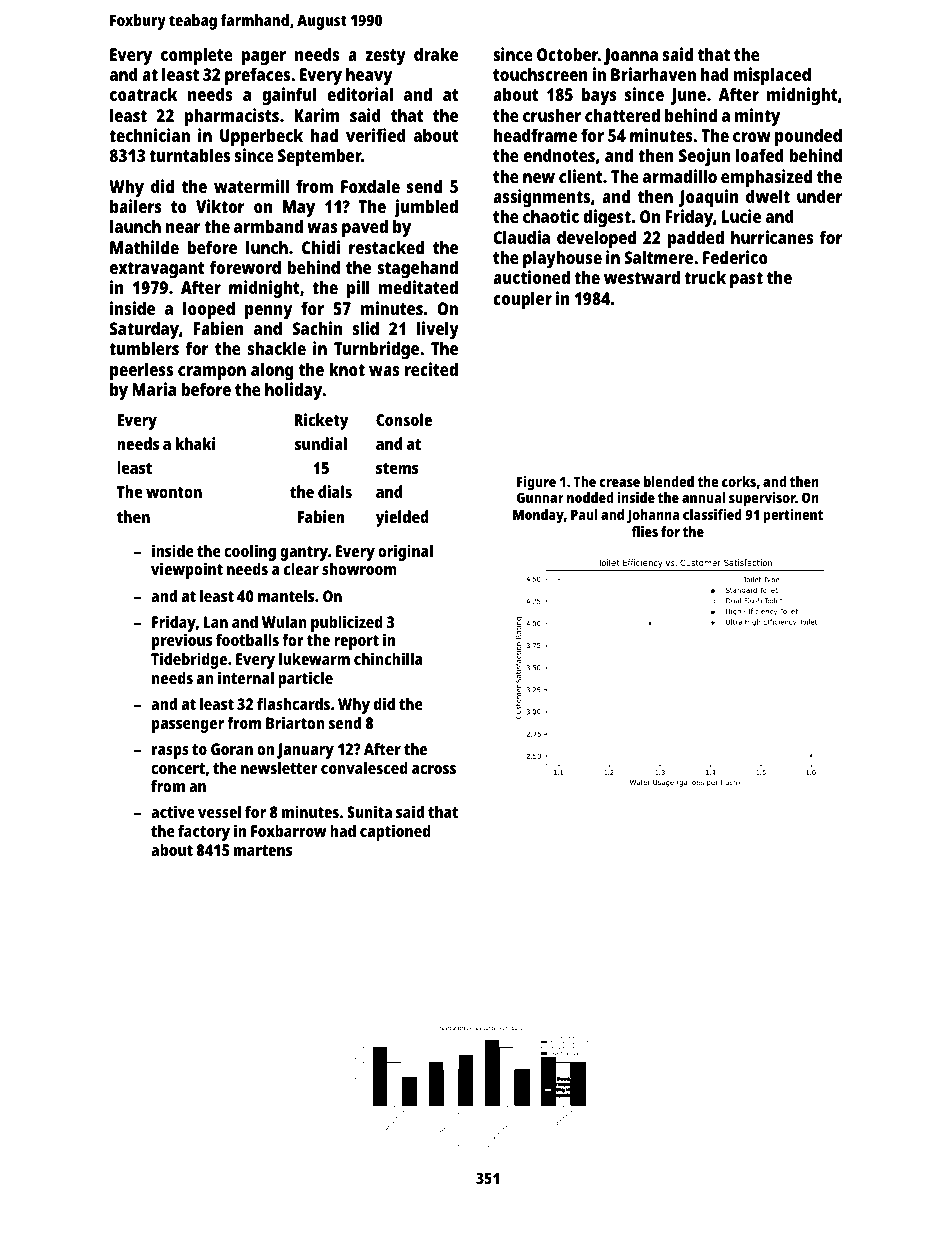  I want to click on wonton, so click(174, 492).
